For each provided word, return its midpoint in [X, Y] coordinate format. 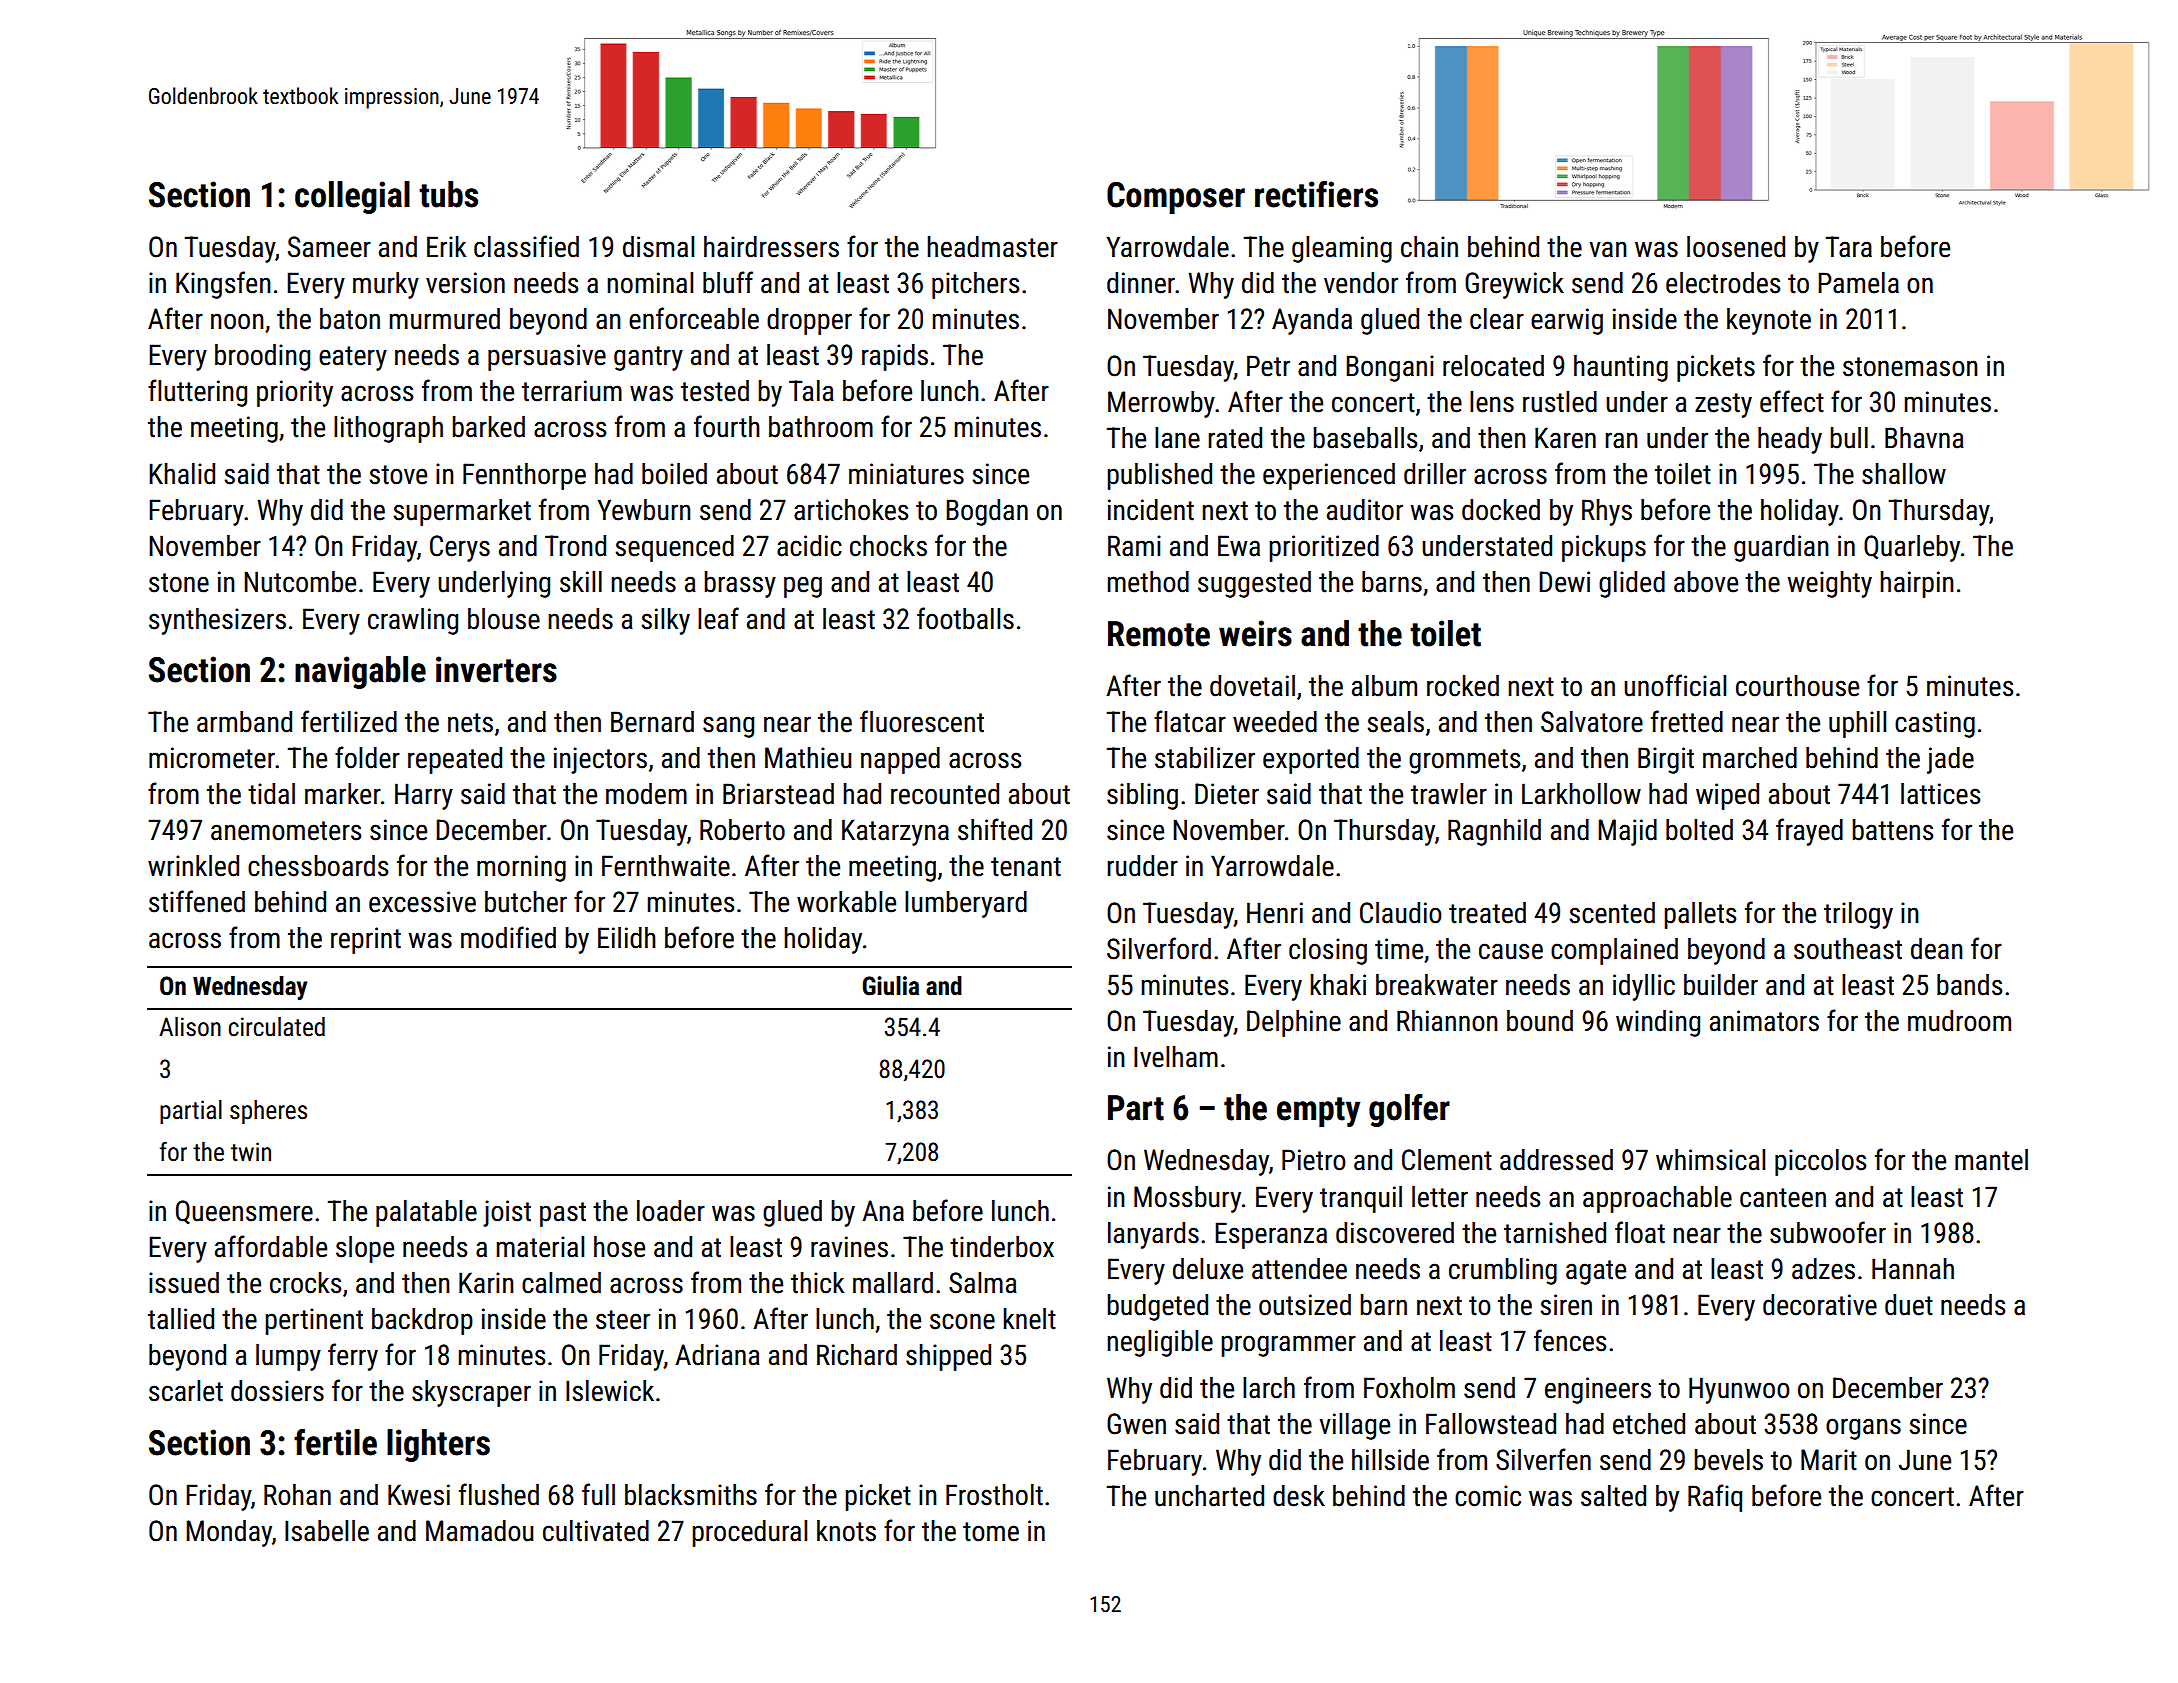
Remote [1159, 634]
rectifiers [1316, 194]
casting [1935, 724]
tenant [1026, 867]
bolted [1699, 830]
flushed [499, 1494]
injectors [600, 760]
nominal [650, 283]
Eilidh [627, 938]
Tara [1849, 247]
